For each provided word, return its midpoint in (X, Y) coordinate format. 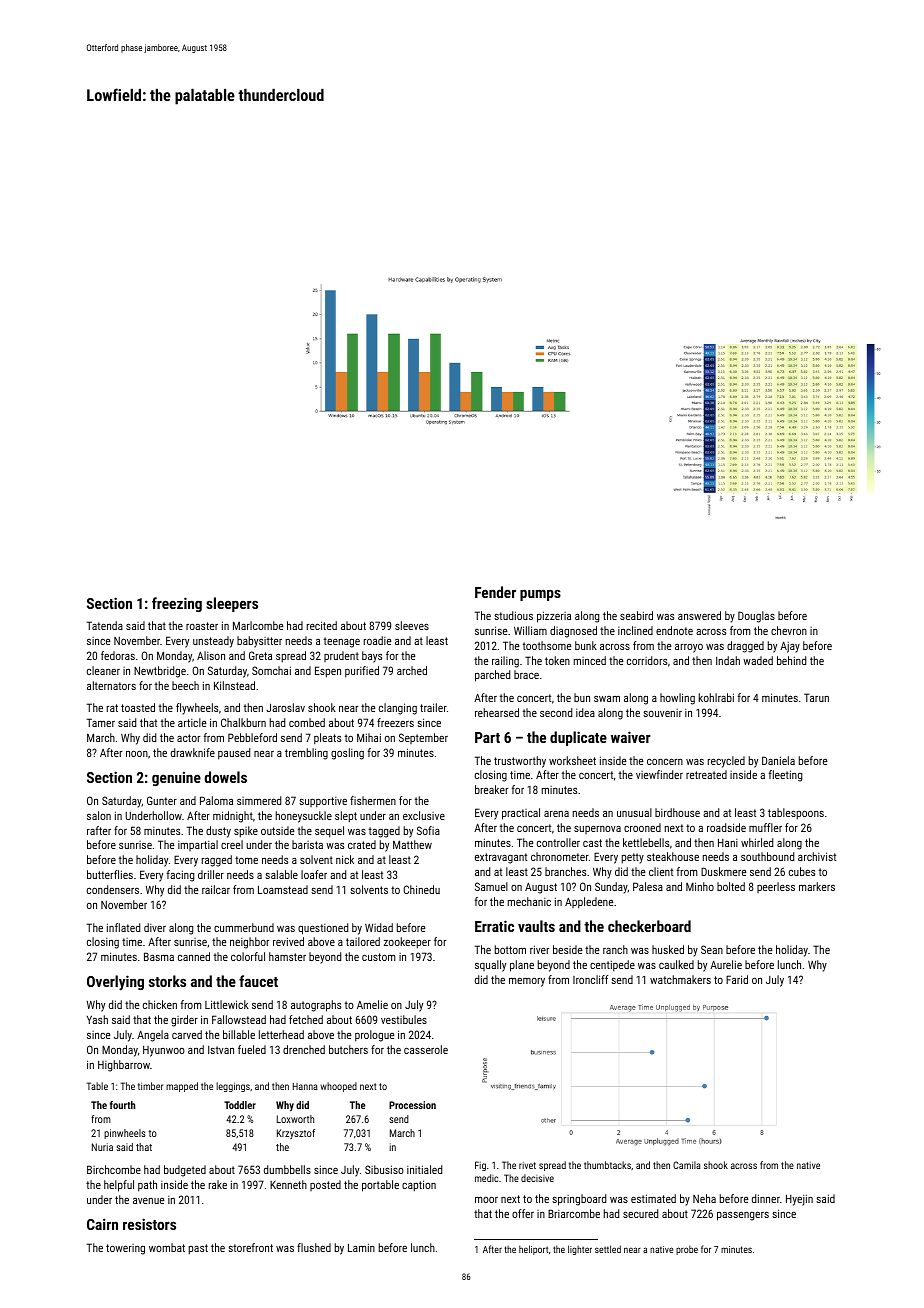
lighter (580, 1250)
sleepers (232, 604)
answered (699, 615)
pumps (540, 595)
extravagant (501, 858)
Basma (159, 956)
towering (125, 1249)
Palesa (648, 886)
